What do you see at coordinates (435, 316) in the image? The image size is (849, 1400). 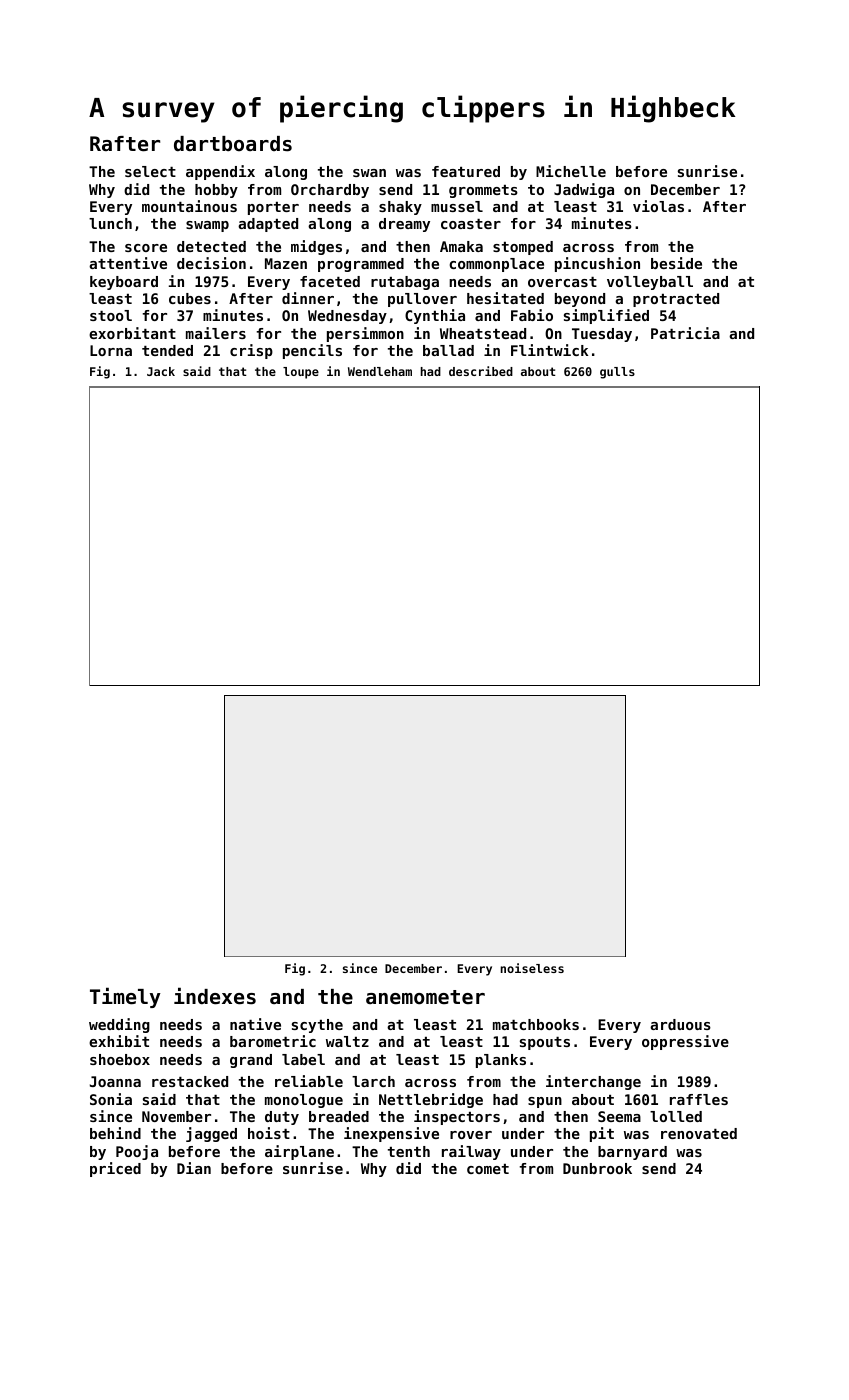 I see `Cynthia` at bounding box center [435, 316].
